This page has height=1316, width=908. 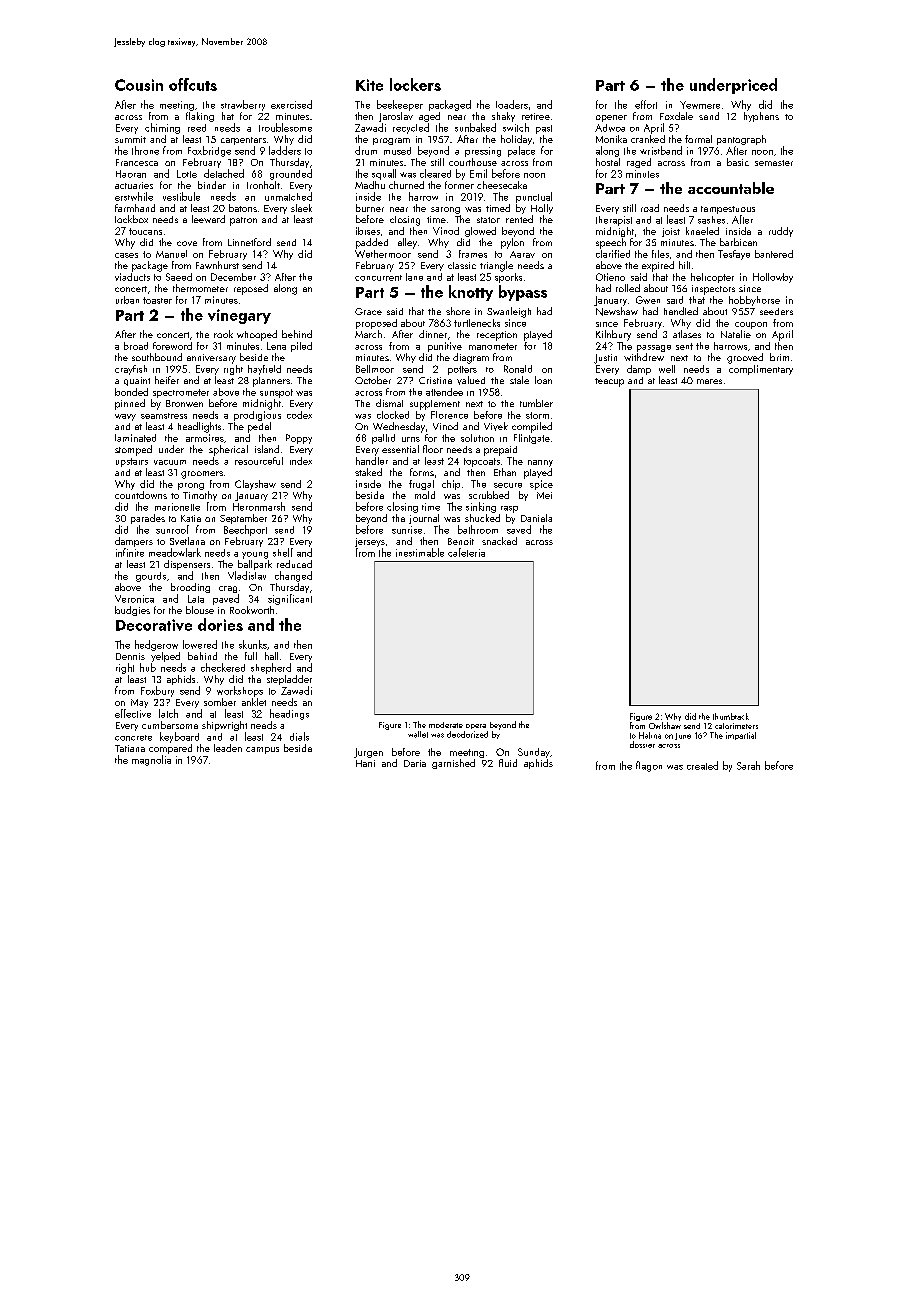 What do you see at coordinates (489, 495) in the page?
I see `scrubbed` at bounding box center [489, 495].
